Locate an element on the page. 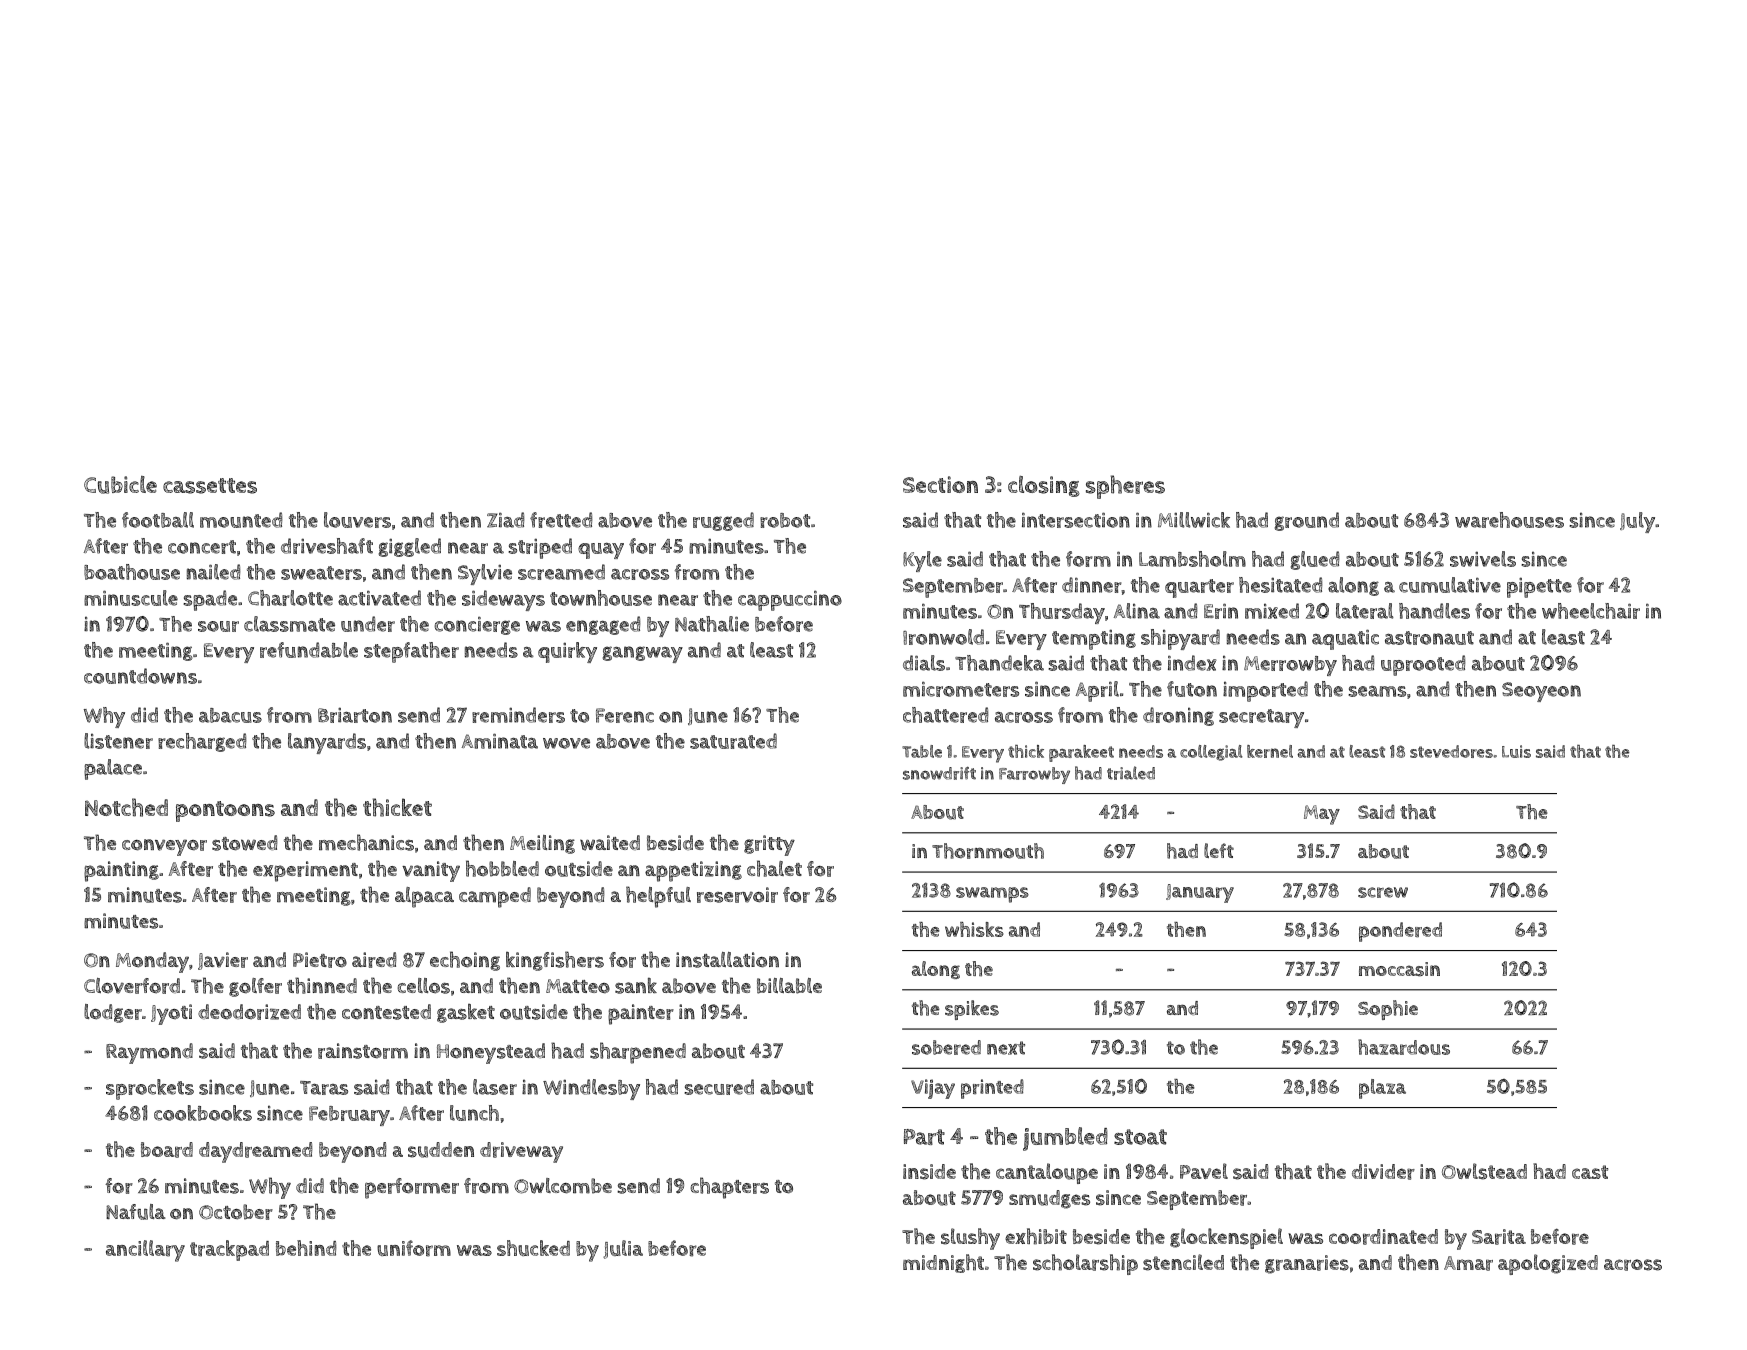  boathouse is located at coordinates (132, 572).
